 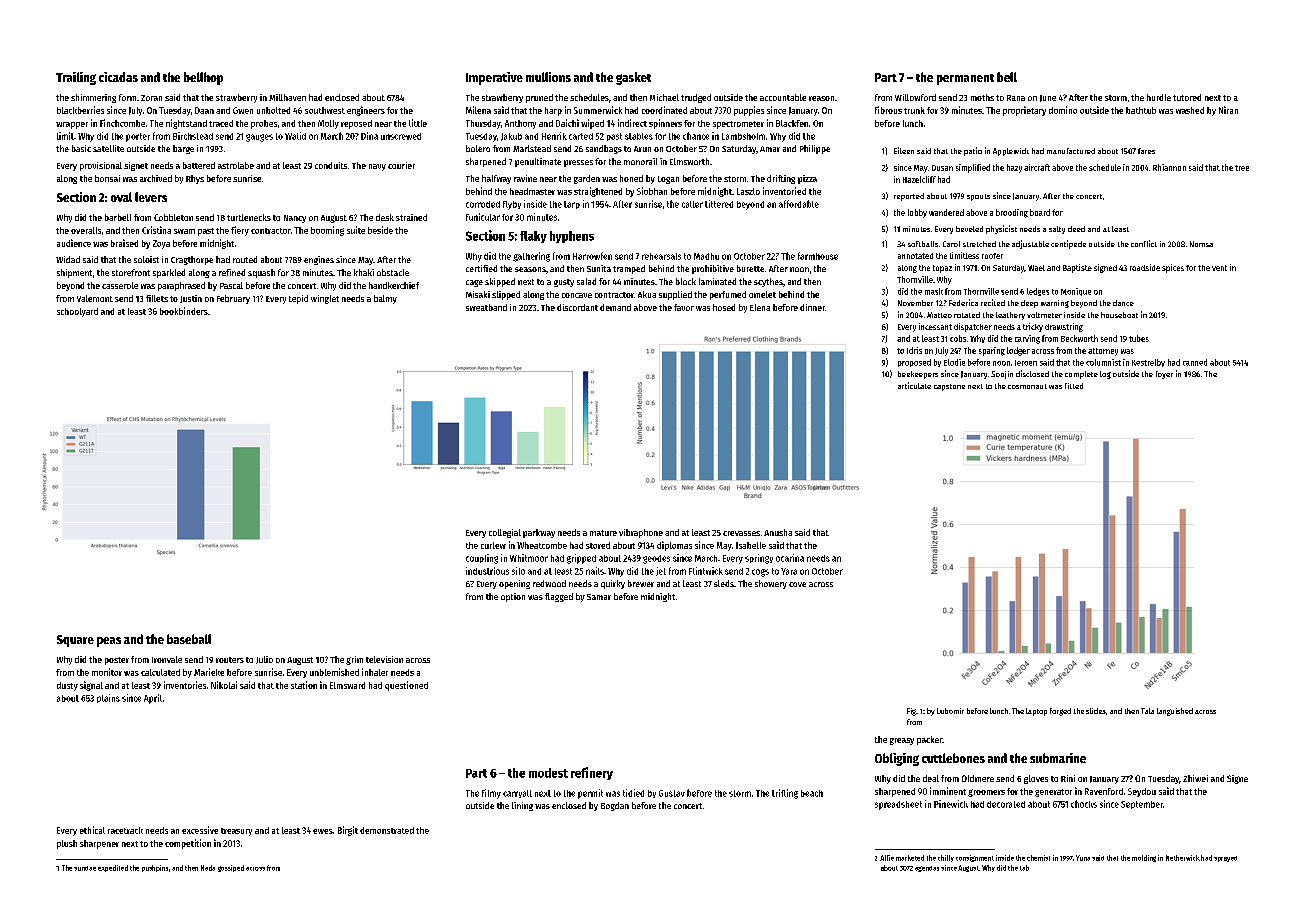 I want to click on permanent, so click(x=965, y=79).
